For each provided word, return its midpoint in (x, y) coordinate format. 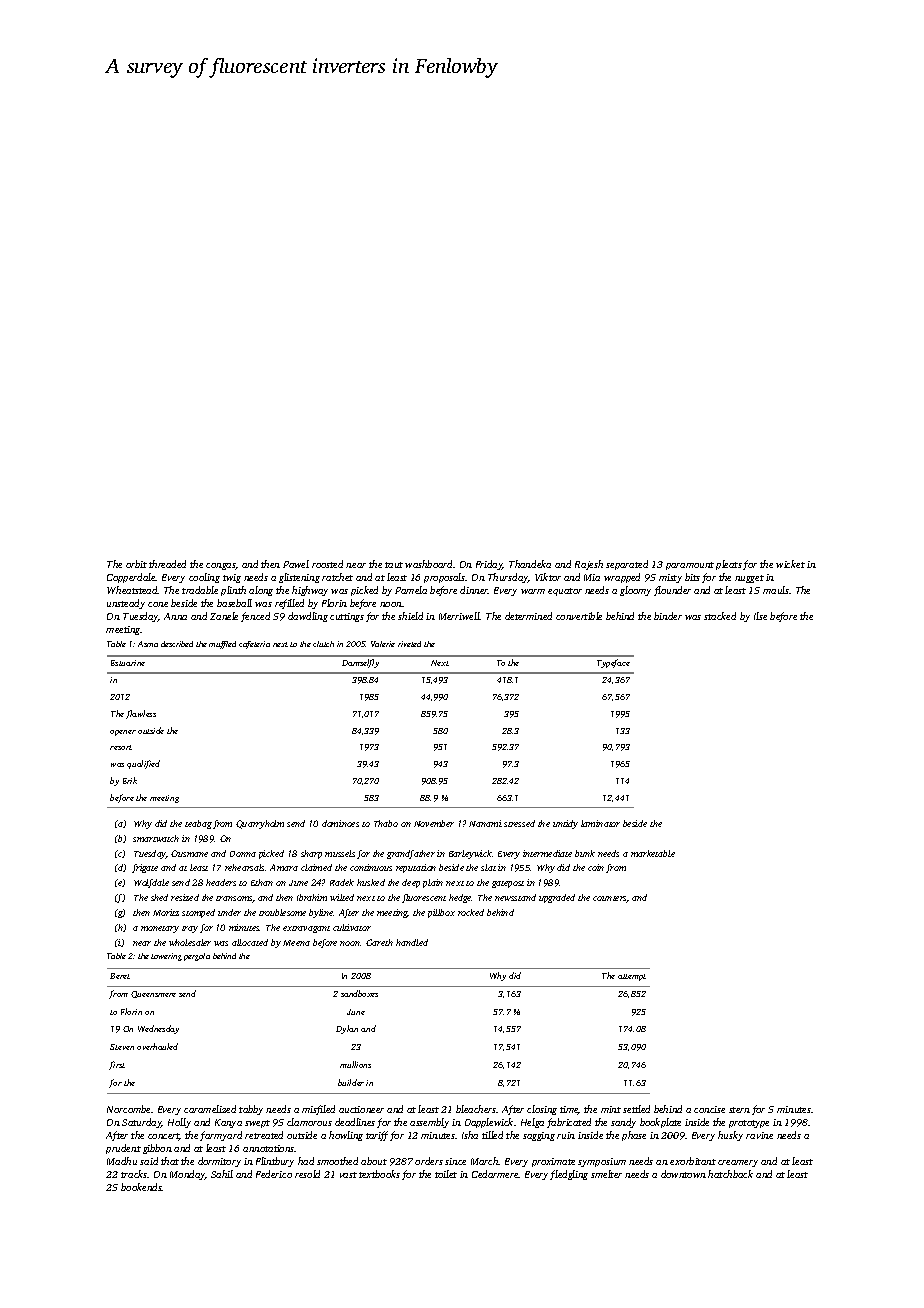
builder (351, 1082)
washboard (428, 564)
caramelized (210, 1109)
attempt (632, 977)
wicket (790, 564)
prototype (749, 1124)
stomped (198, 913)
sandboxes (359, 993)
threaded (167, 564)
